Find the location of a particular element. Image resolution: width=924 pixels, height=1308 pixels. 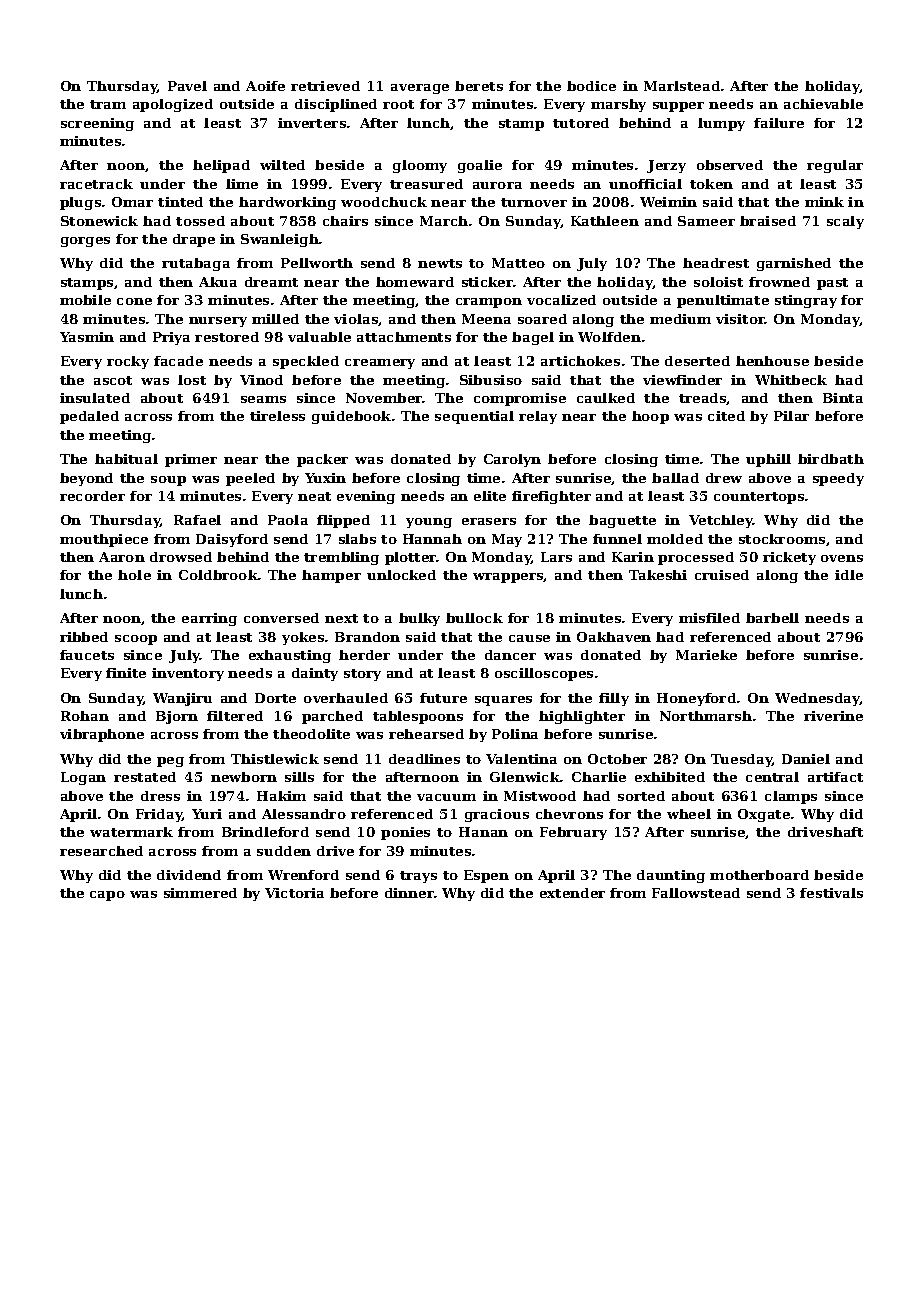

pedaled is located at coordinates (89, 417).
